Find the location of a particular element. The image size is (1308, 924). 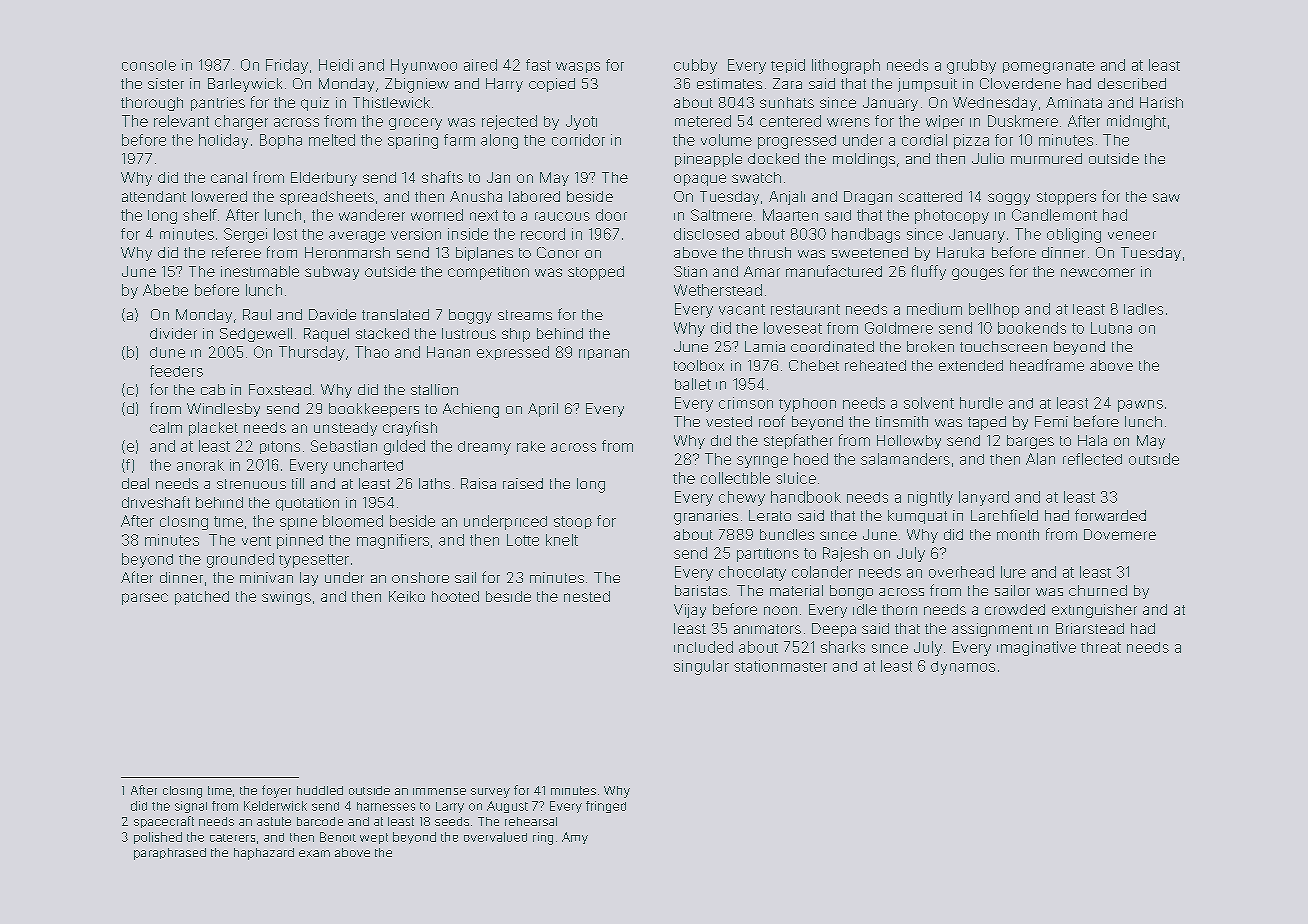

aired is located at coordinates (480, 65).
